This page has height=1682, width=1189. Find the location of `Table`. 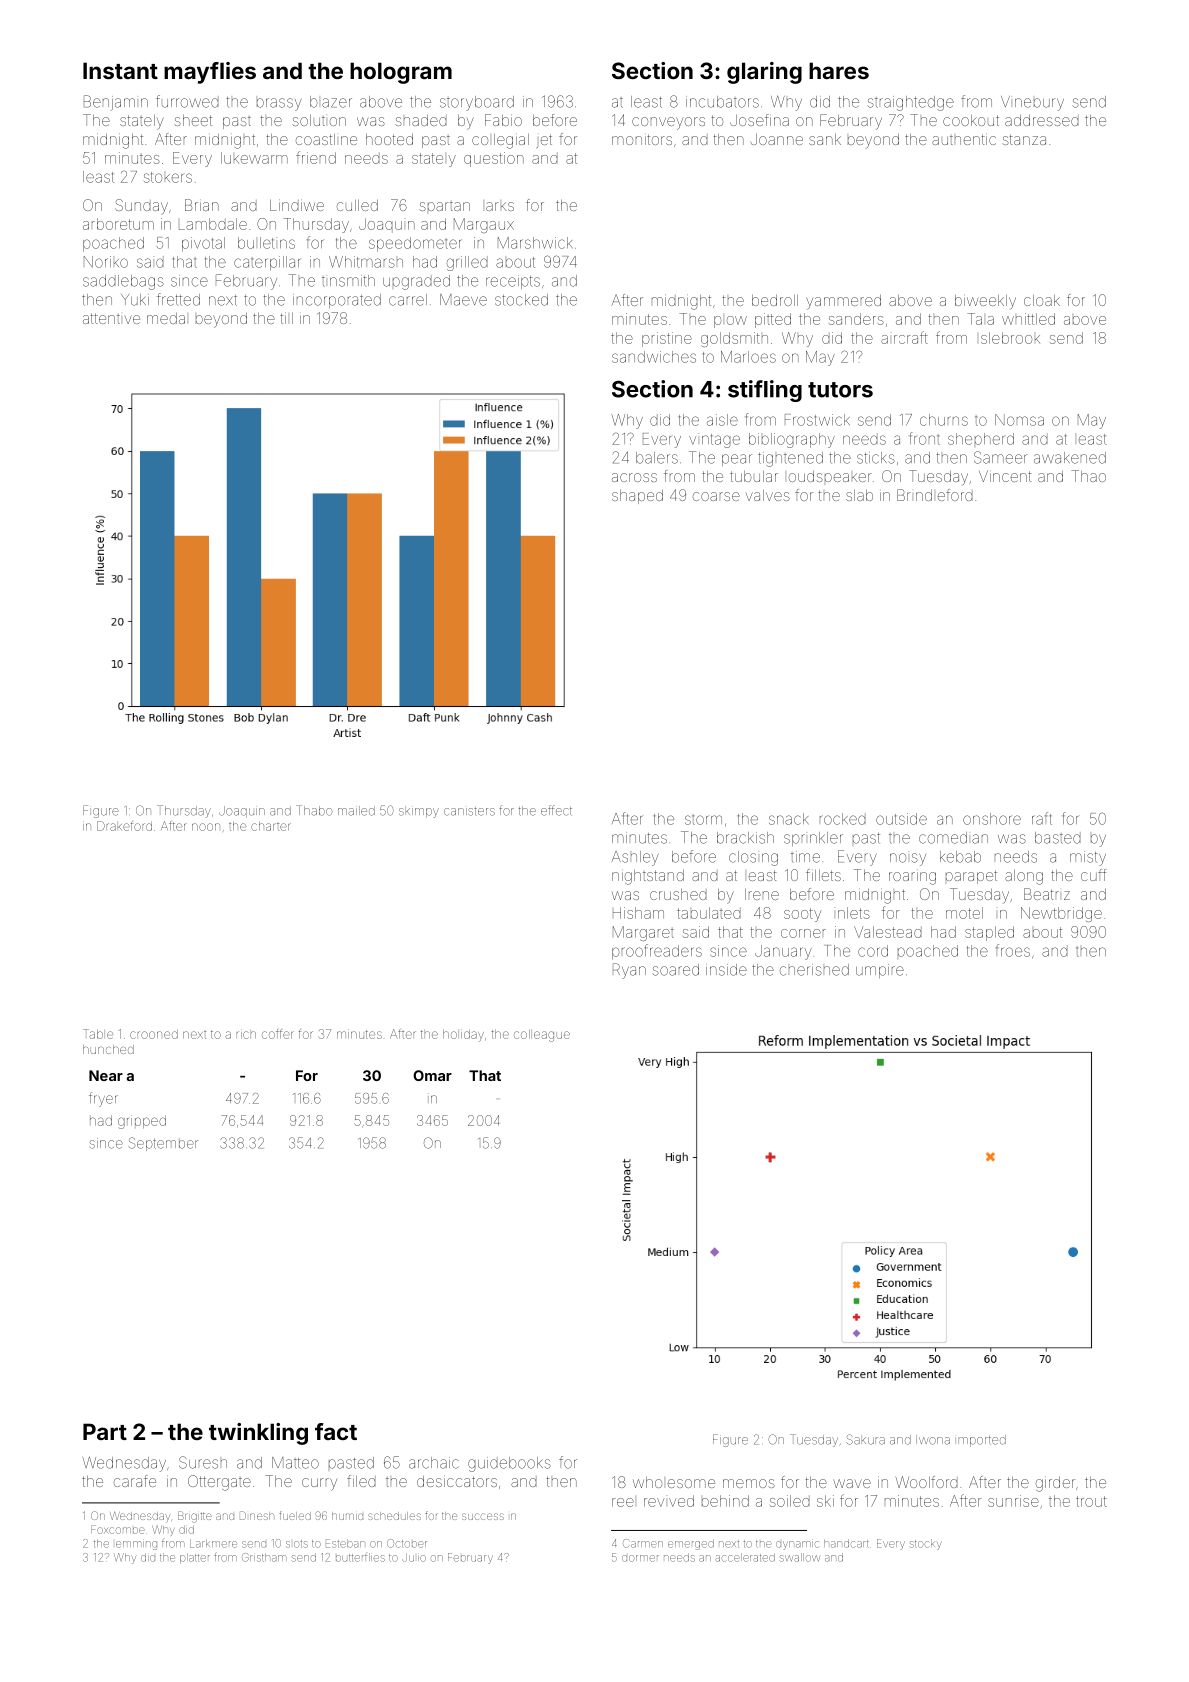

Table is located at coordinates (98, 1034).
